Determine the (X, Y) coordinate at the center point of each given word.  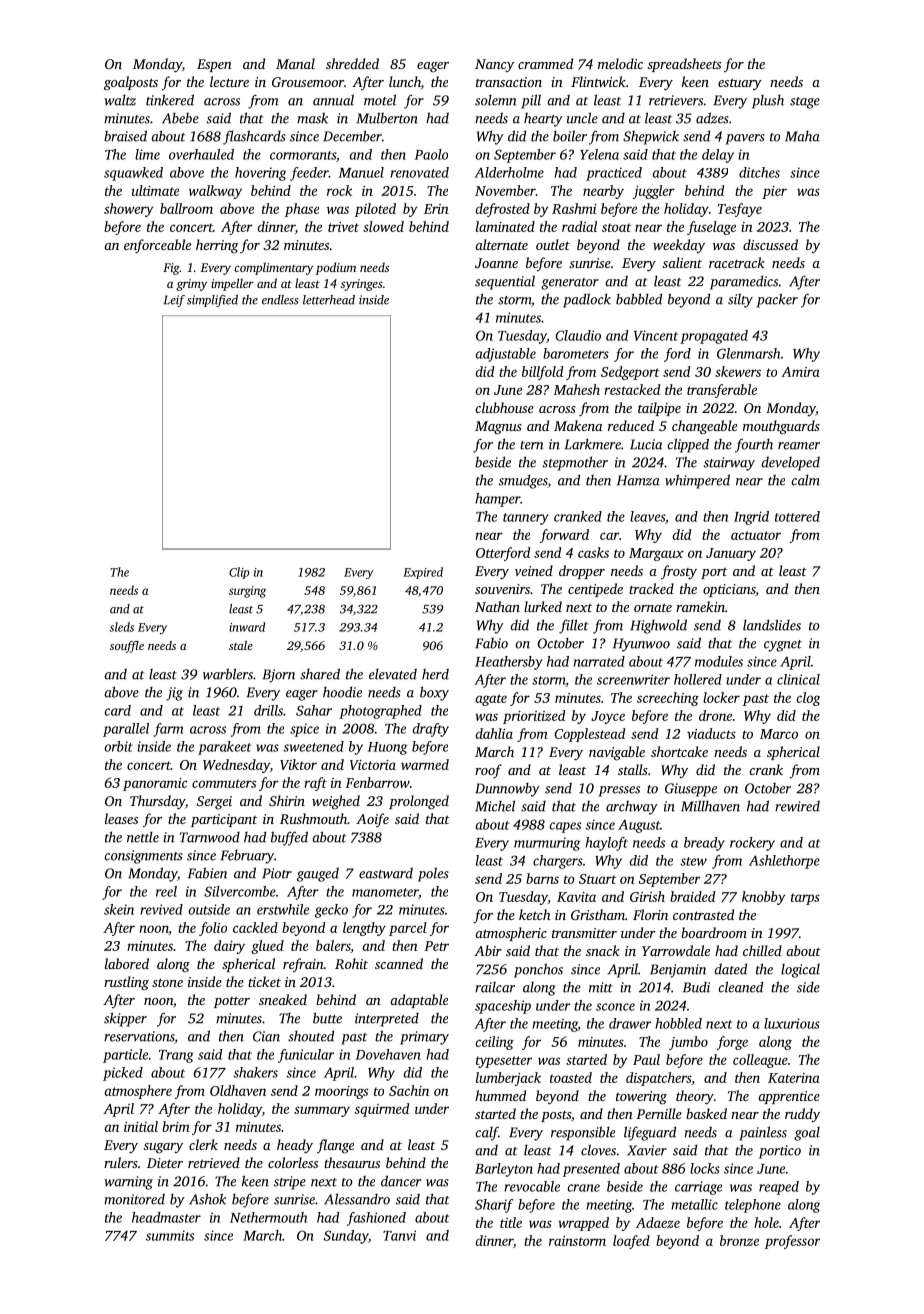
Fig (171, 269)
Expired (423, 573)
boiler (570, 136)
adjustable (506, 355)
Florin (650, 914)
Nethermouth (268, 1217)
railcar (495, 987)
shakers (255, 1072)
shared (320, 674)
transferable (722, 391)
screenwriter (633, 679)
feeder (309, 174)
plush (768, 101)
